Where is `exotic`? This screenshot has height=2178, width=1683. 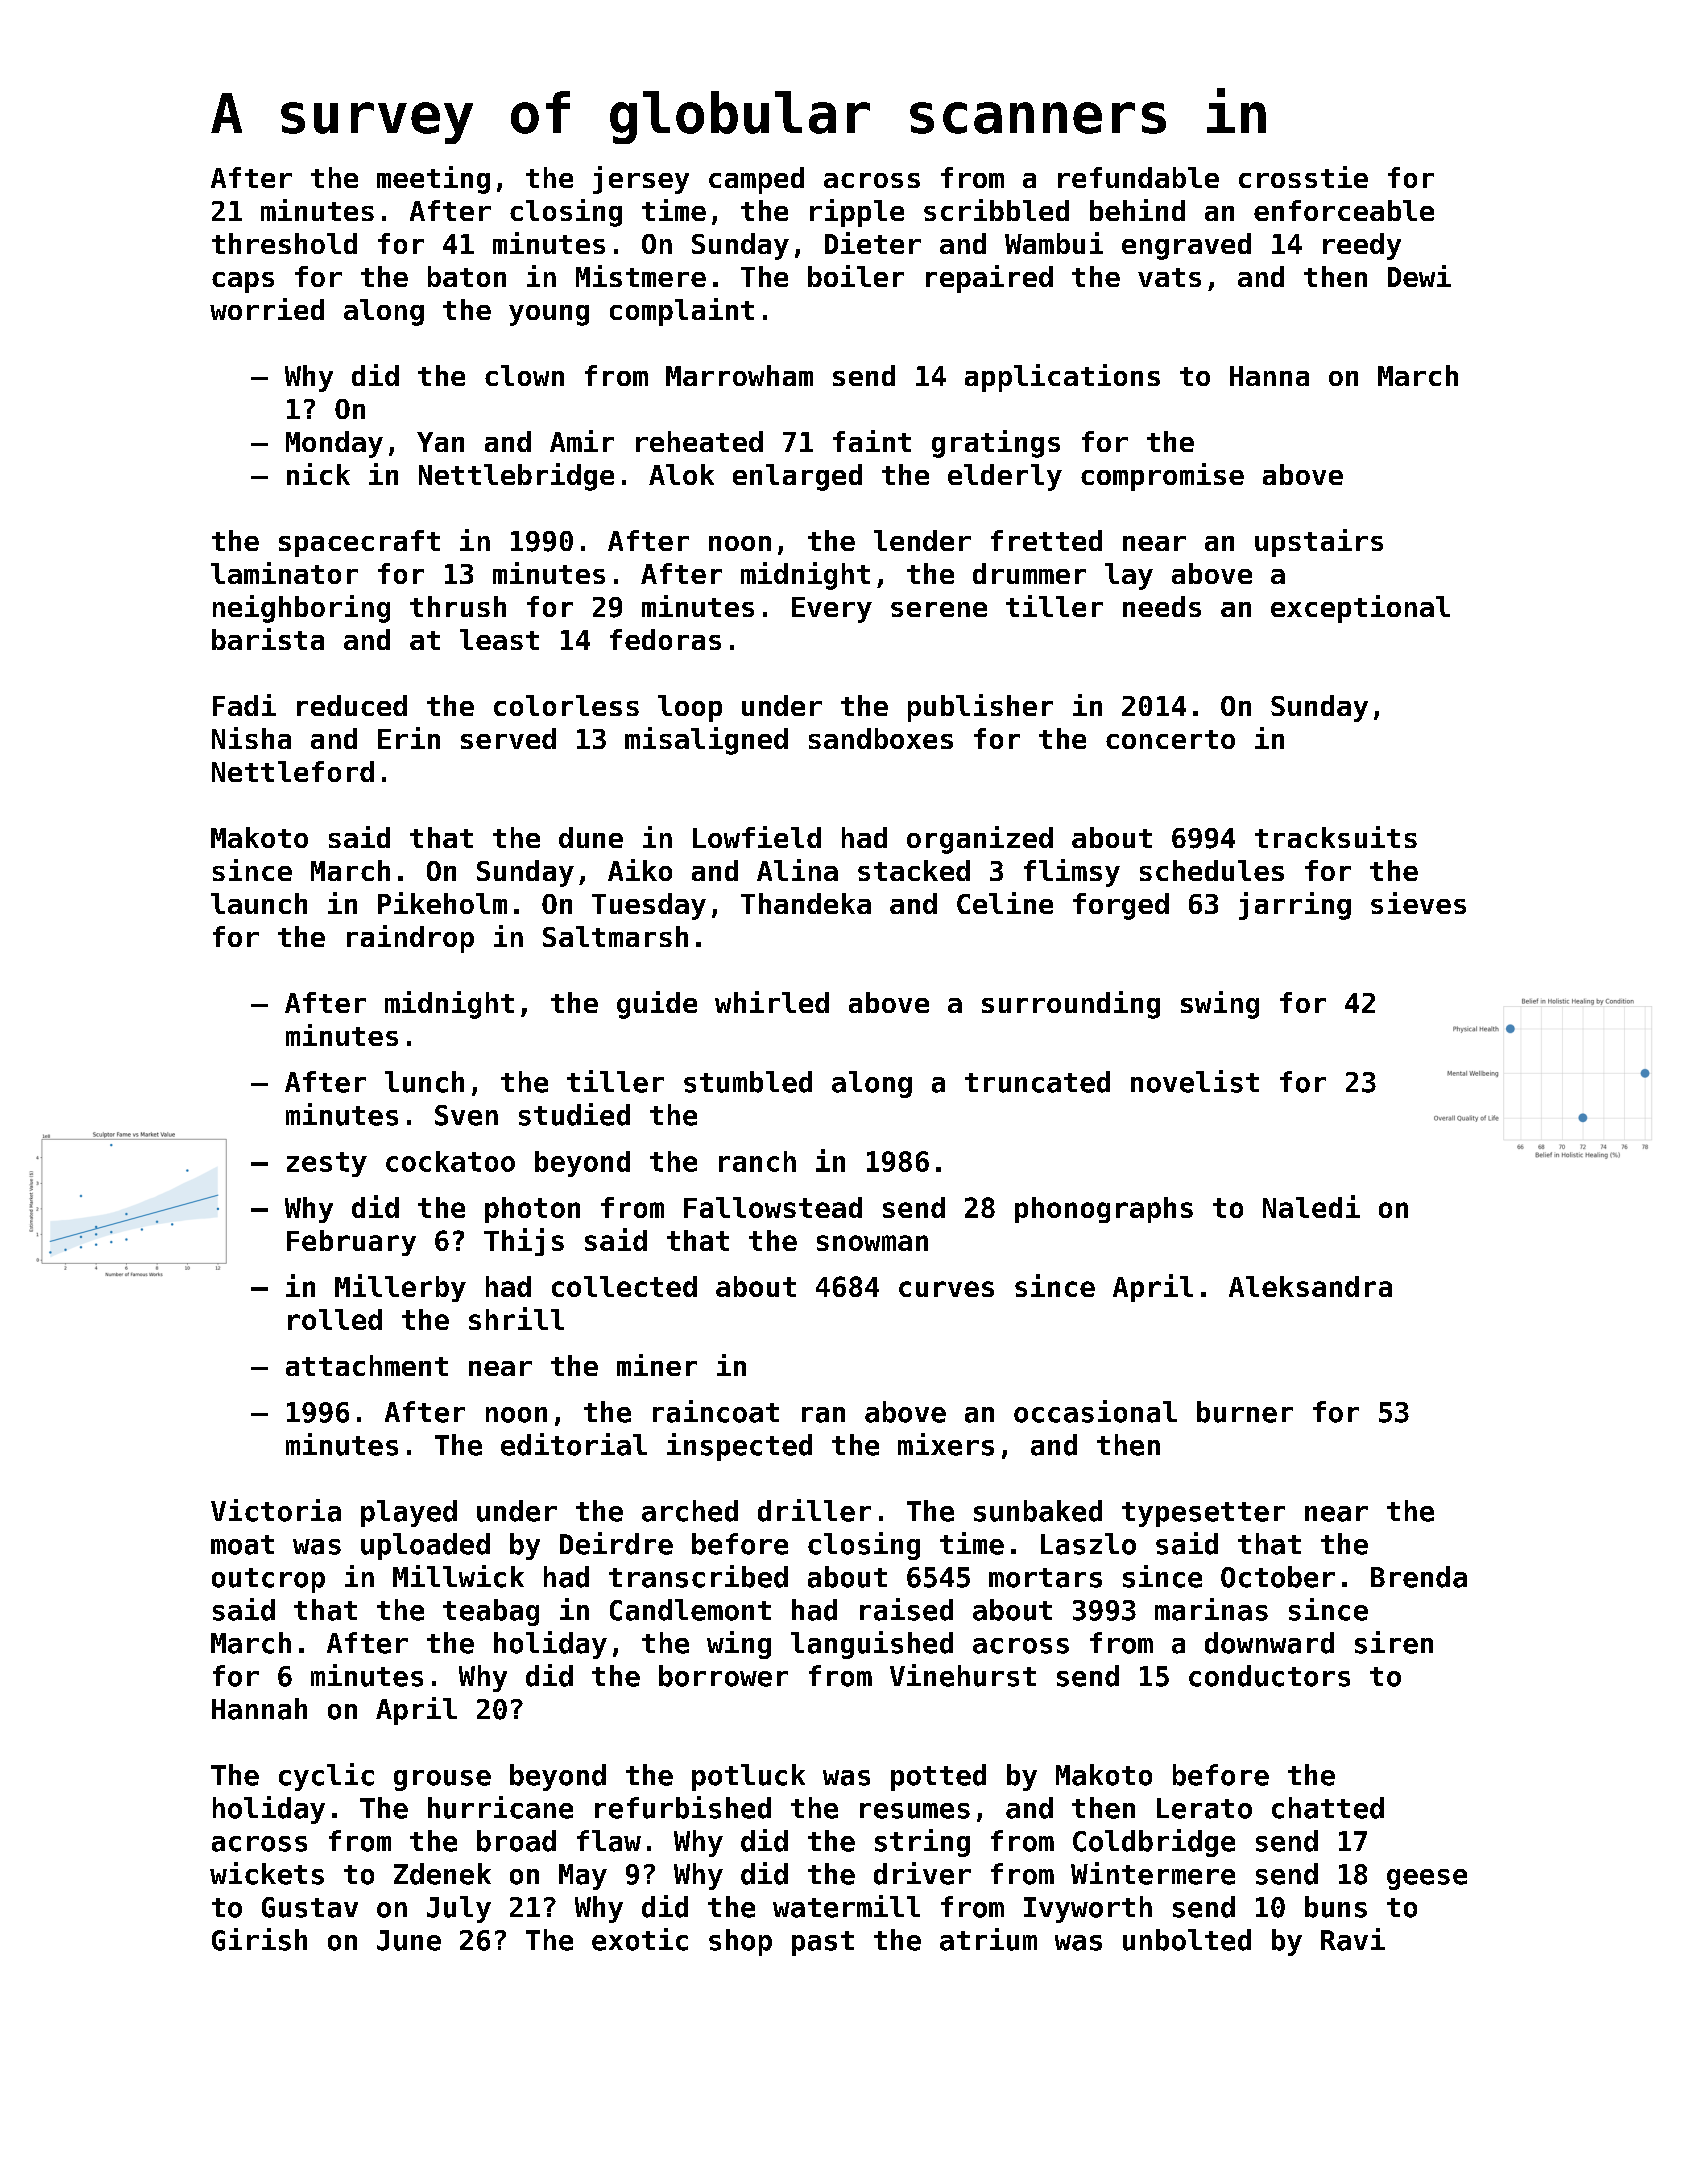 exotic is located at coordinates (640, 1939).
